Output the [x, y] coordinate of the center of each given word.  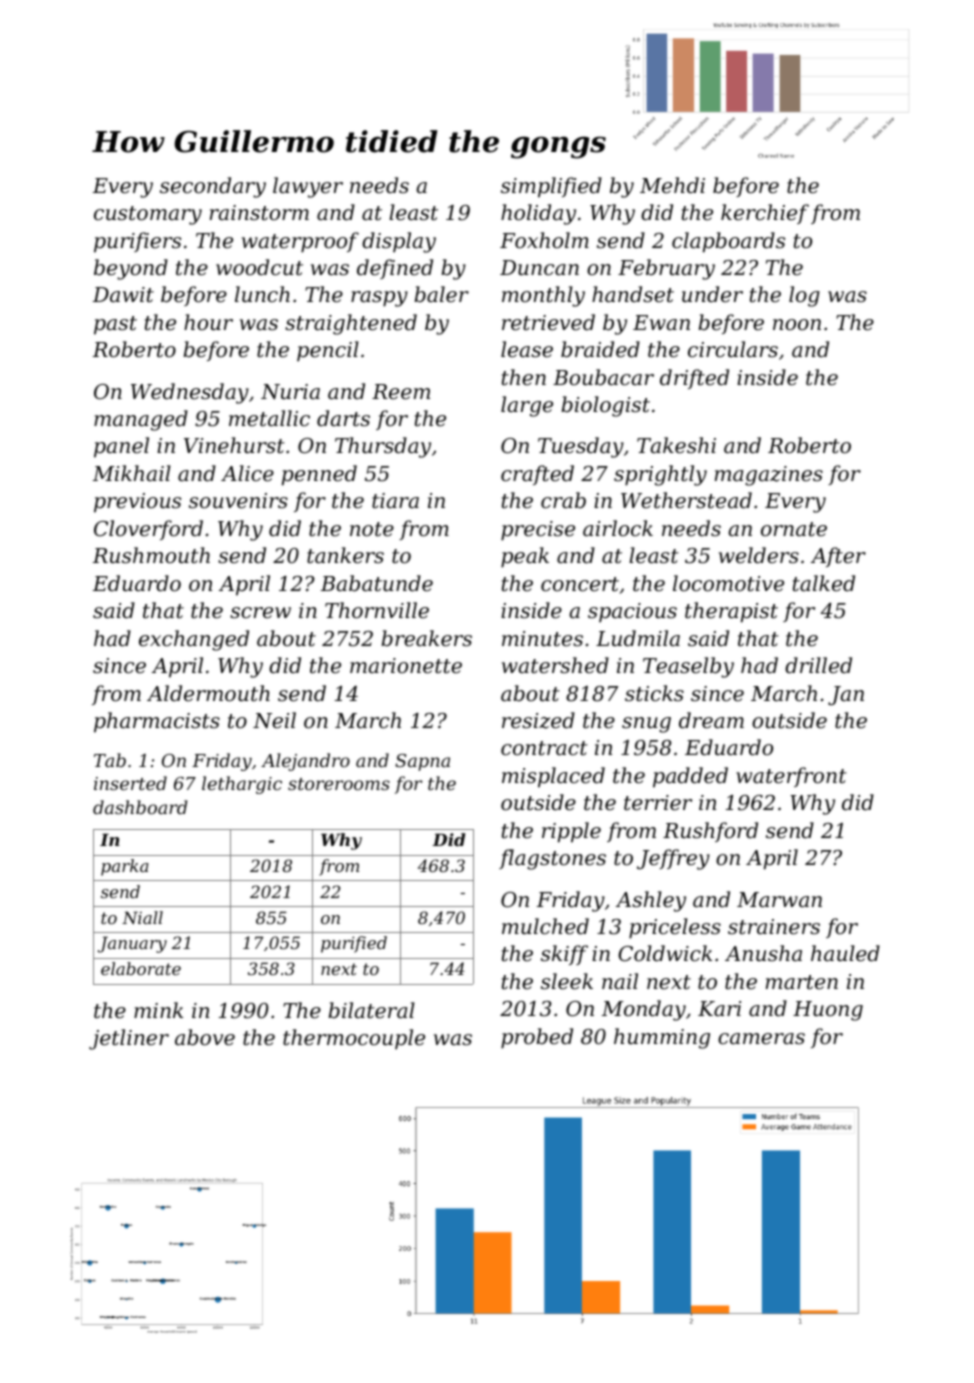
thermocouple [354, 1039]
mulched [545, 926]
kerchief [765, 214]
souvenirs [238, 501]
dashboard [140, 807]
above [205, 1037]
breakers [426, 638]
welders [759, 555]
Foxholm [544, 240]
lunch [262, 294]
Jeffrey [673, 859]
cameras [761, 1039]
